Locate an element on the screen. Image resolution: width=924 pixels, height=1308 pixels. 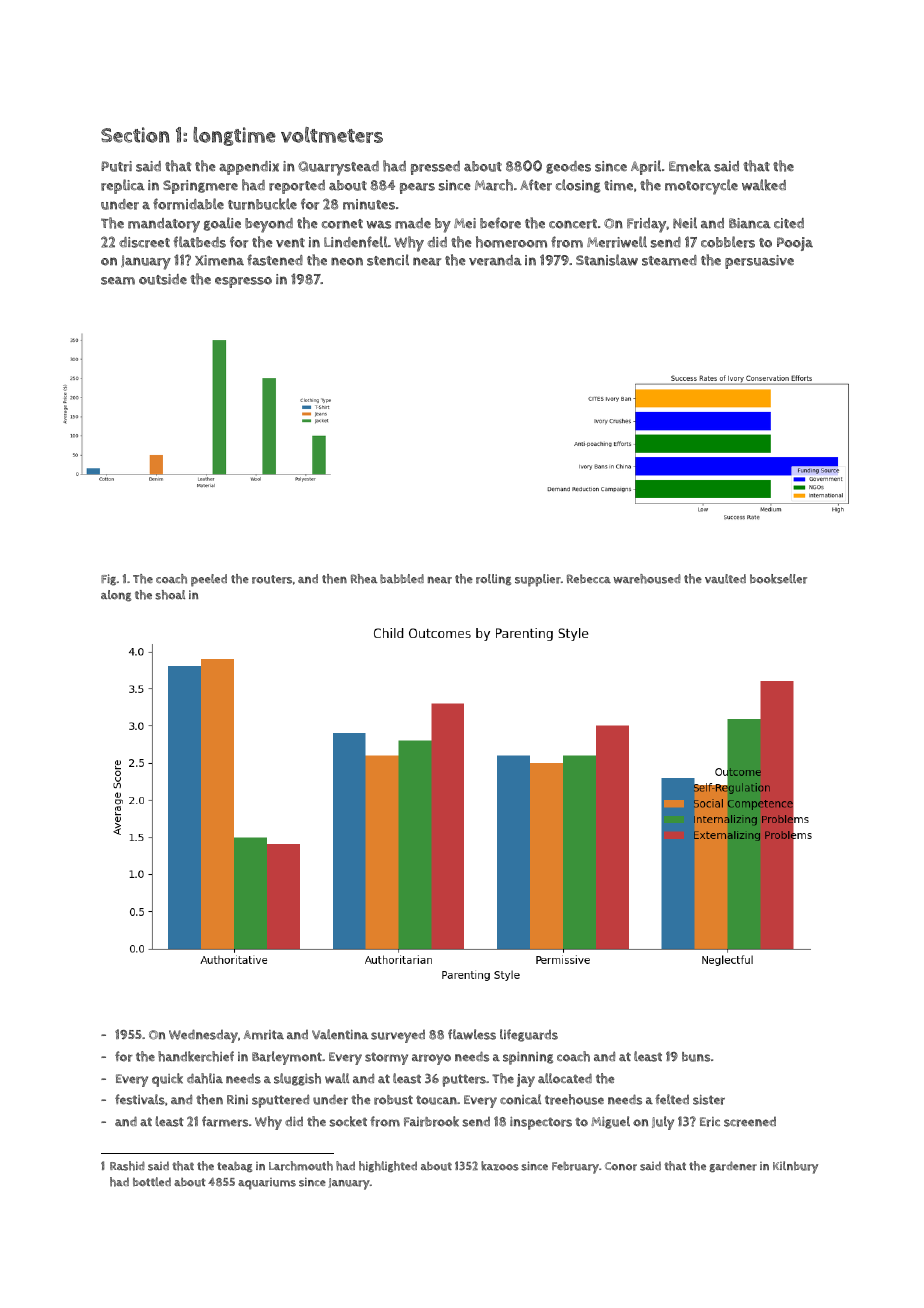
lifeguards is located at coordinates (529, 1035).
